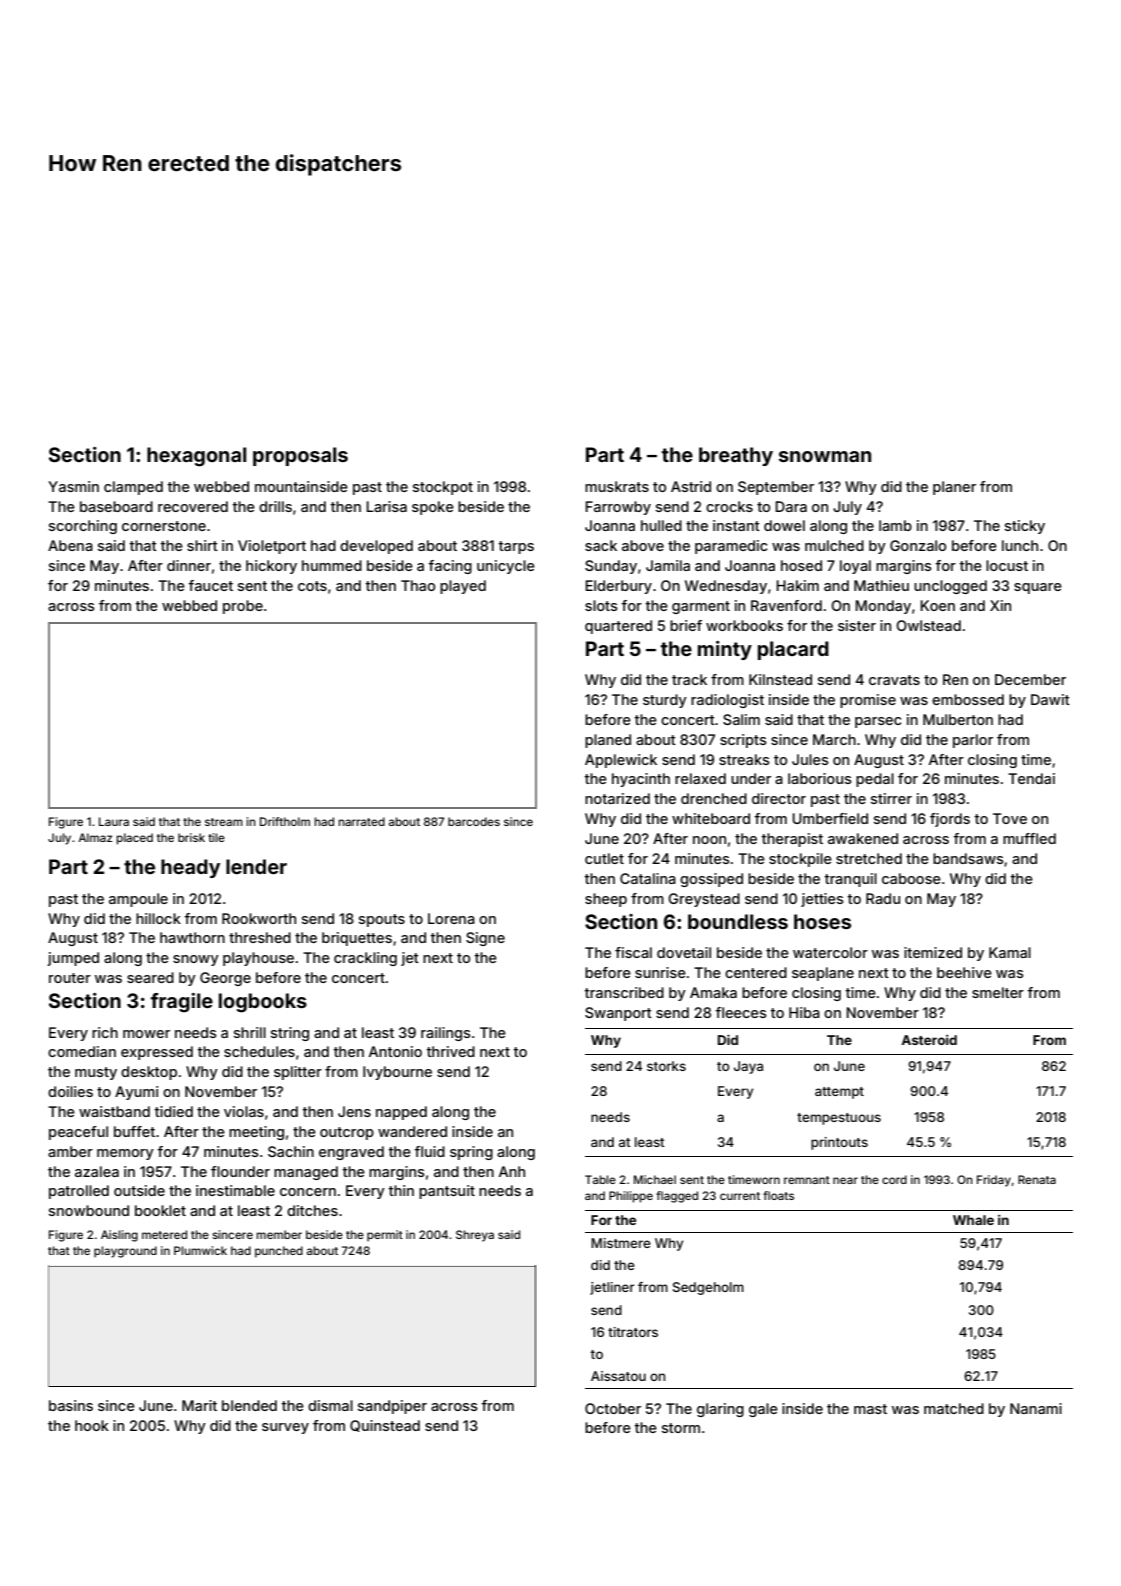 Image resolution: width=1121 pixels, height=1586 pixels. I want to click on fjords, so click(950, 820).
